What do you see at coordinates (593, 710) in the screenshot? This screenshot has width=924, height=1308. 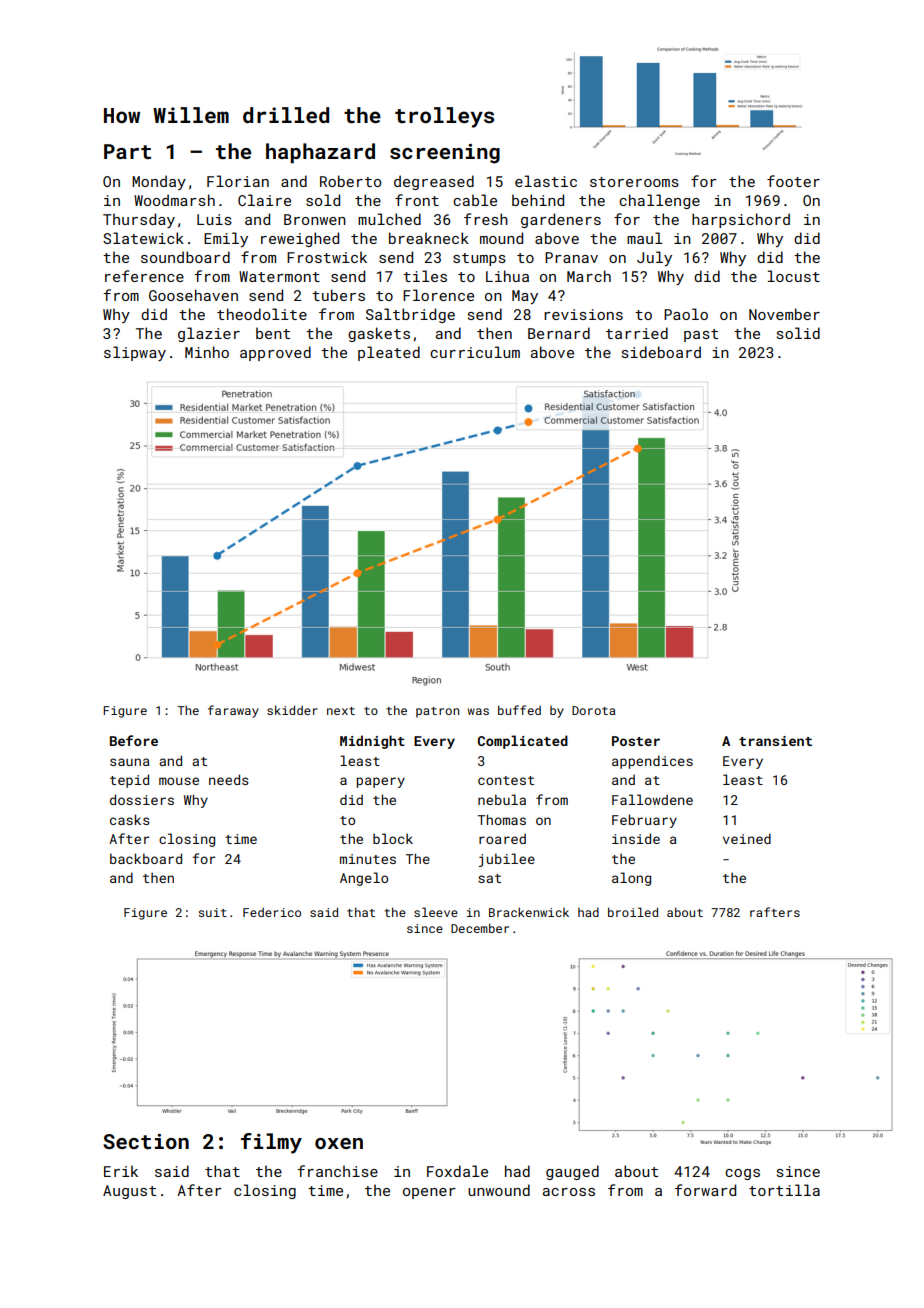 I see `Dorota` at bounding box center [593, 710].
